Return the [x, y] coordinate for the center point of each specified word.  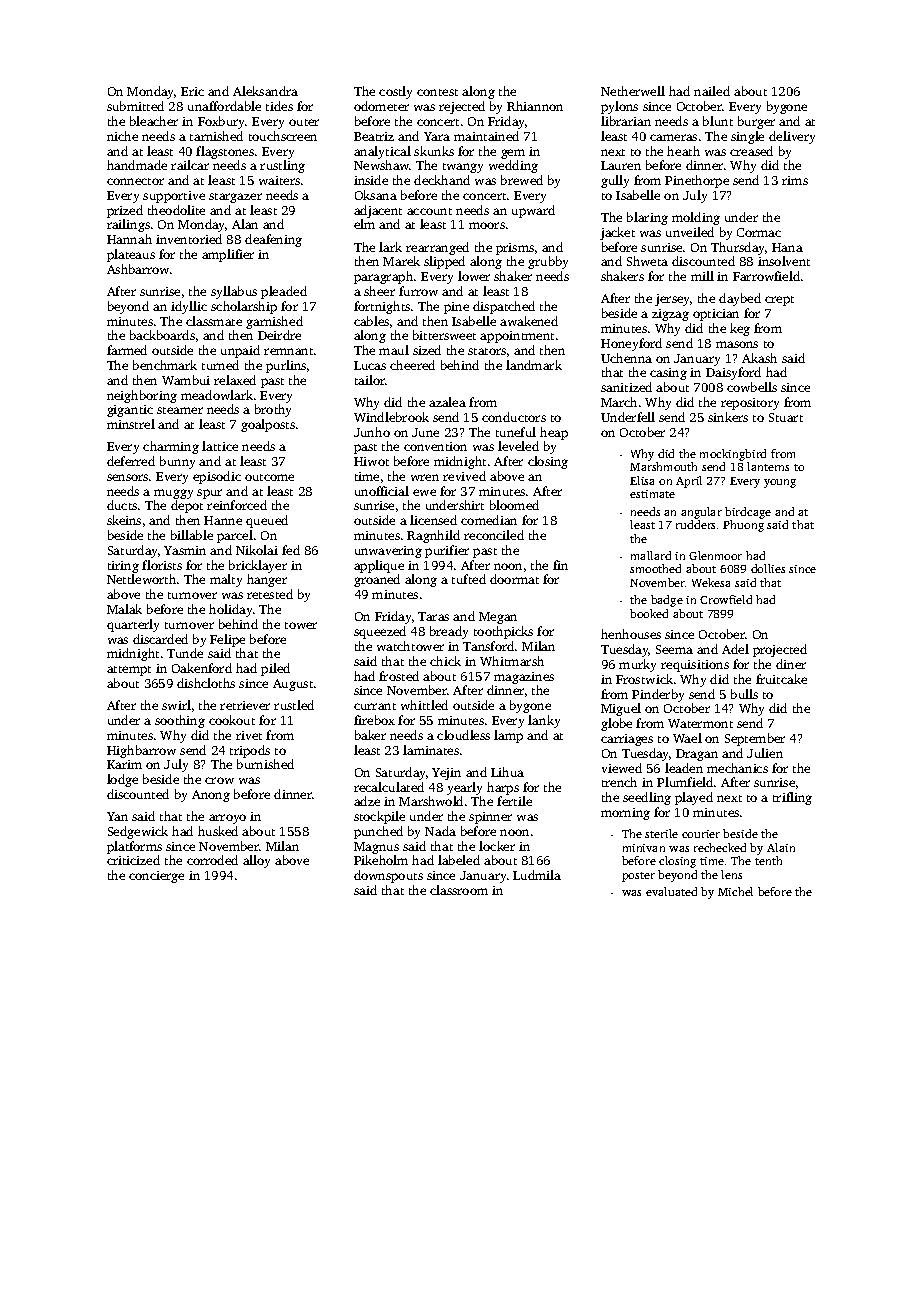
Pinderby [658, 695]
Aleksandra [265, 91]
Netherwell [633, 91]
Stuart [786, 417]
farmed [127, 350]
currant [375, 706]
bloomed [514, 505]
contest [437, 92]
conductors [514, 417]
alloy [256, 861]
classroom [459, 890]
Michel [735, 891]
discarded [160, 639]
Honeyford [631, 344]
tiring [123, 567]
